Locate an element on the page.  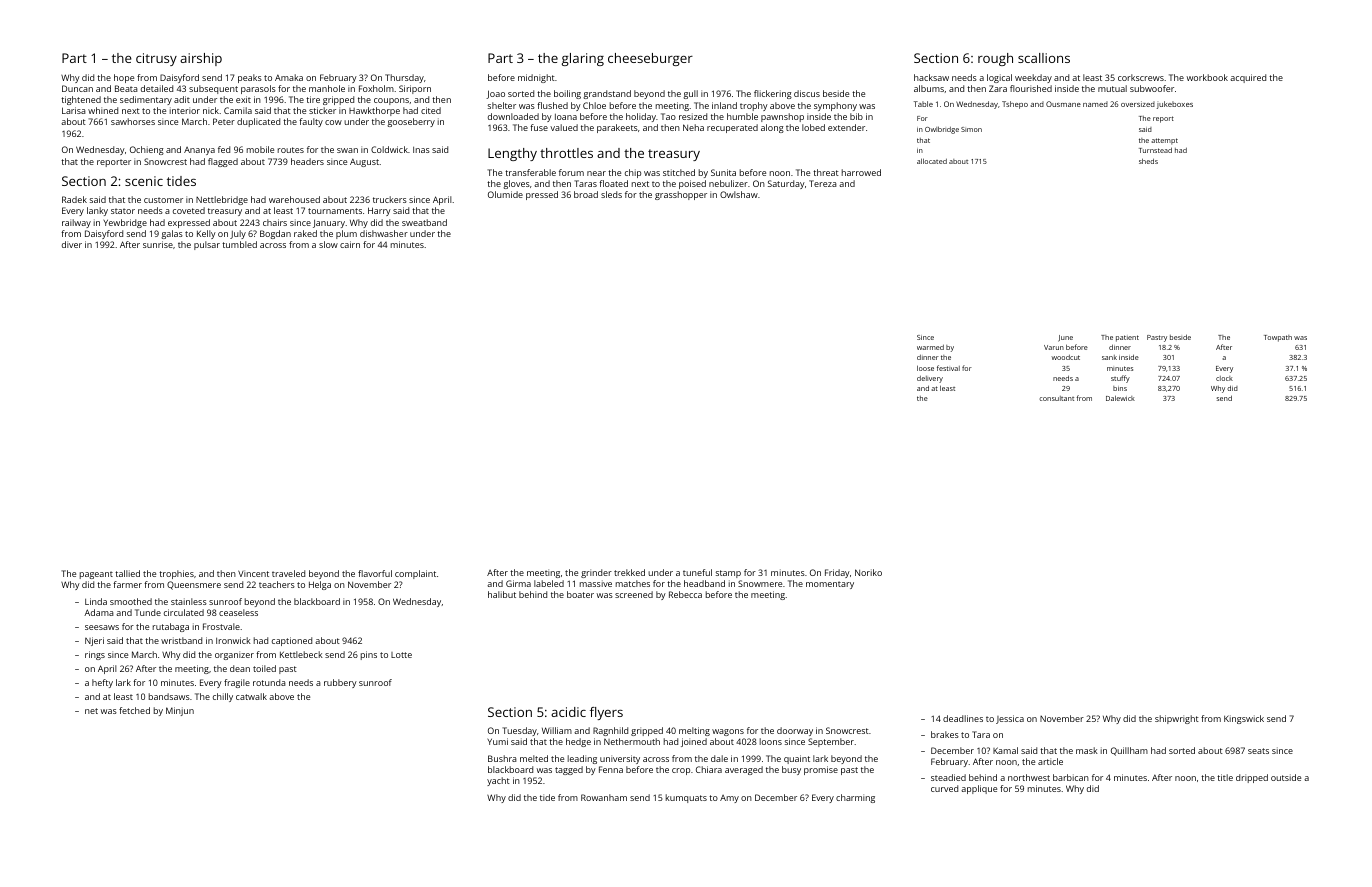
consultant is located at coordinates (1056, 398).
